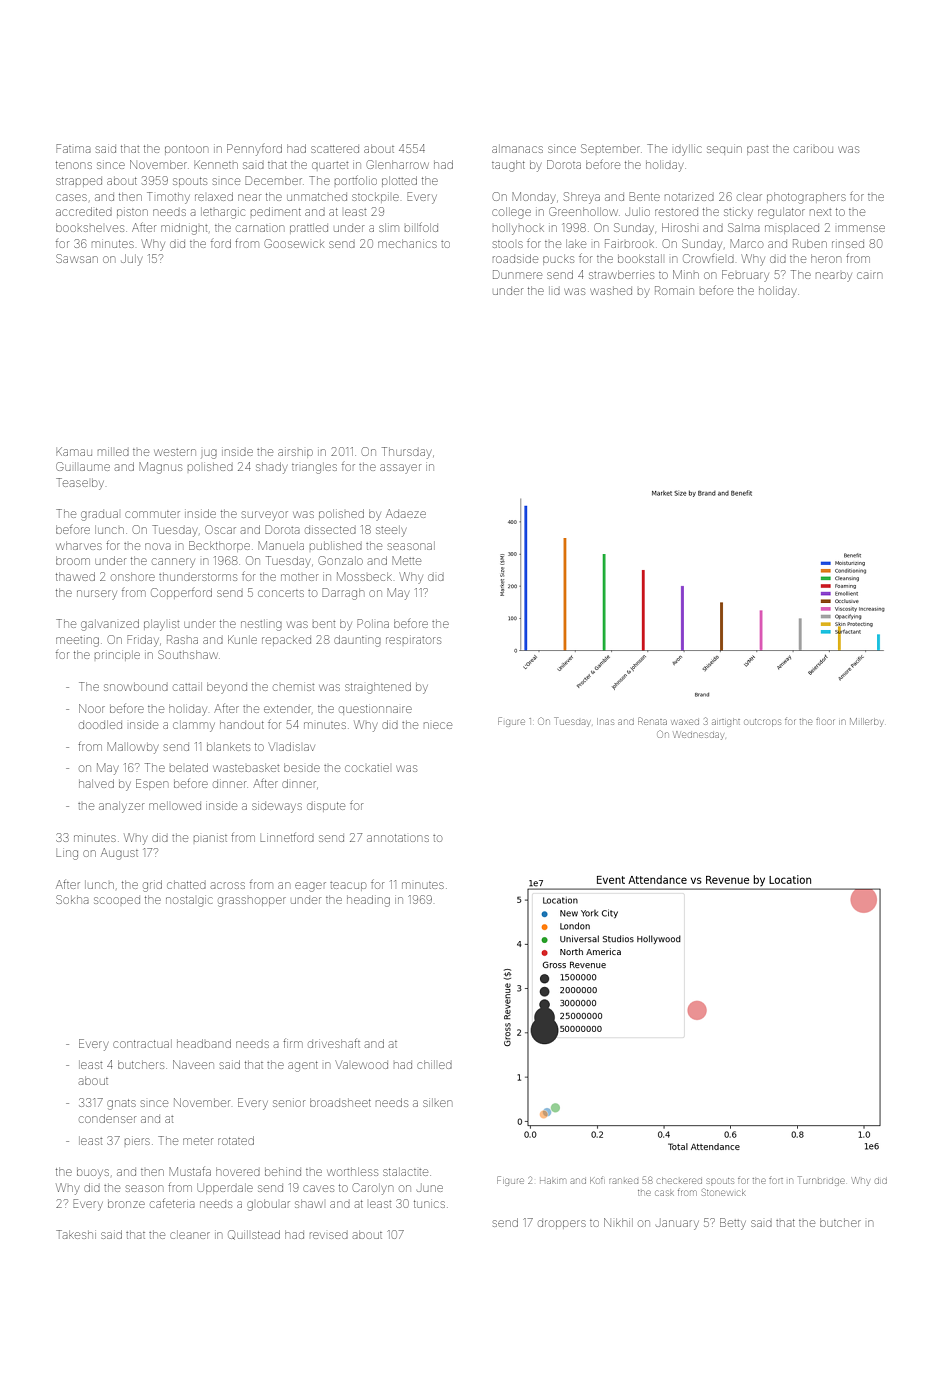  What do you see at coordinates (72, 899) in the image?
I see `Sokha` at bounding box center [72, 899].
